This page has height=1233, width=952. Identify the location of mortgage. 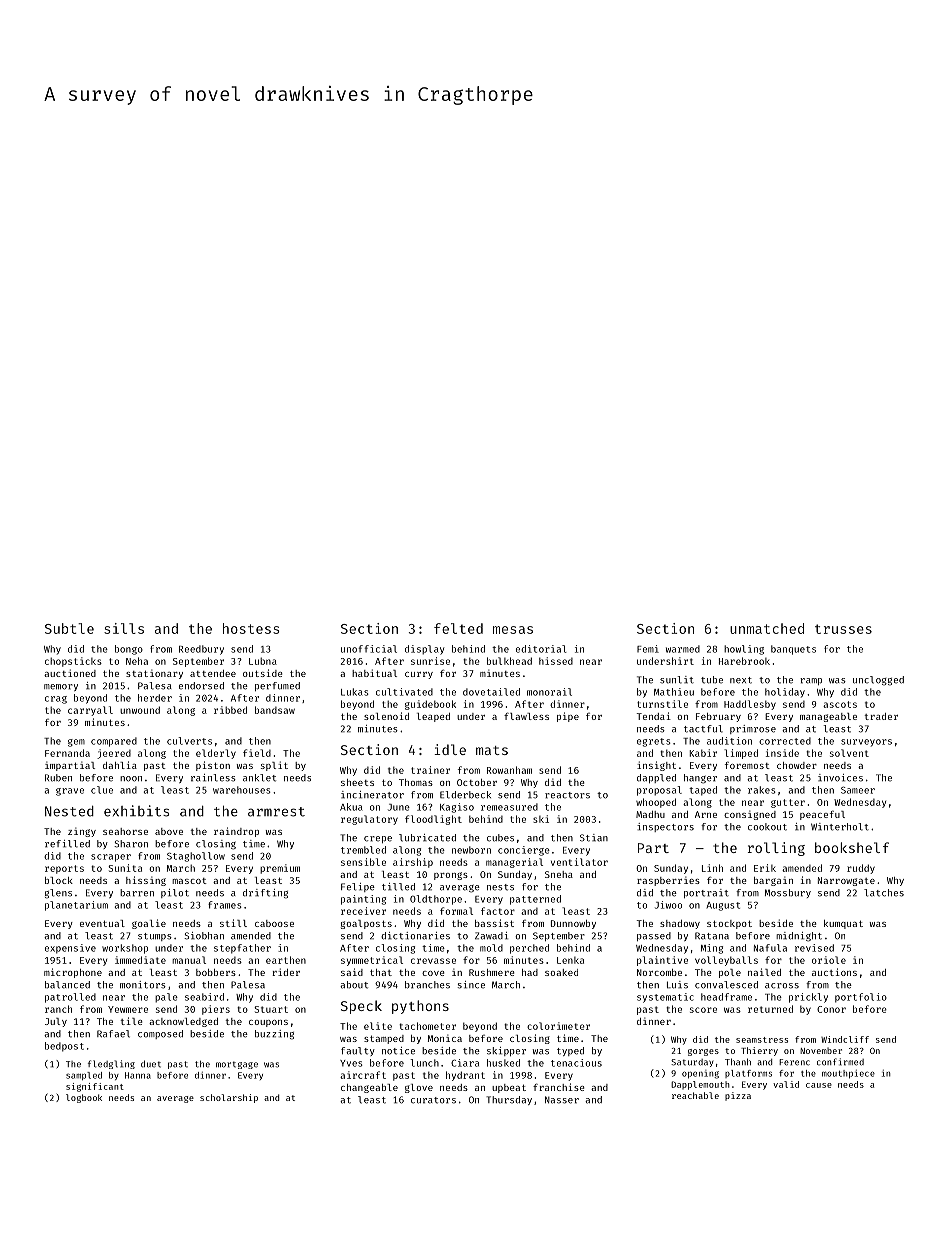
(237, 1065).
